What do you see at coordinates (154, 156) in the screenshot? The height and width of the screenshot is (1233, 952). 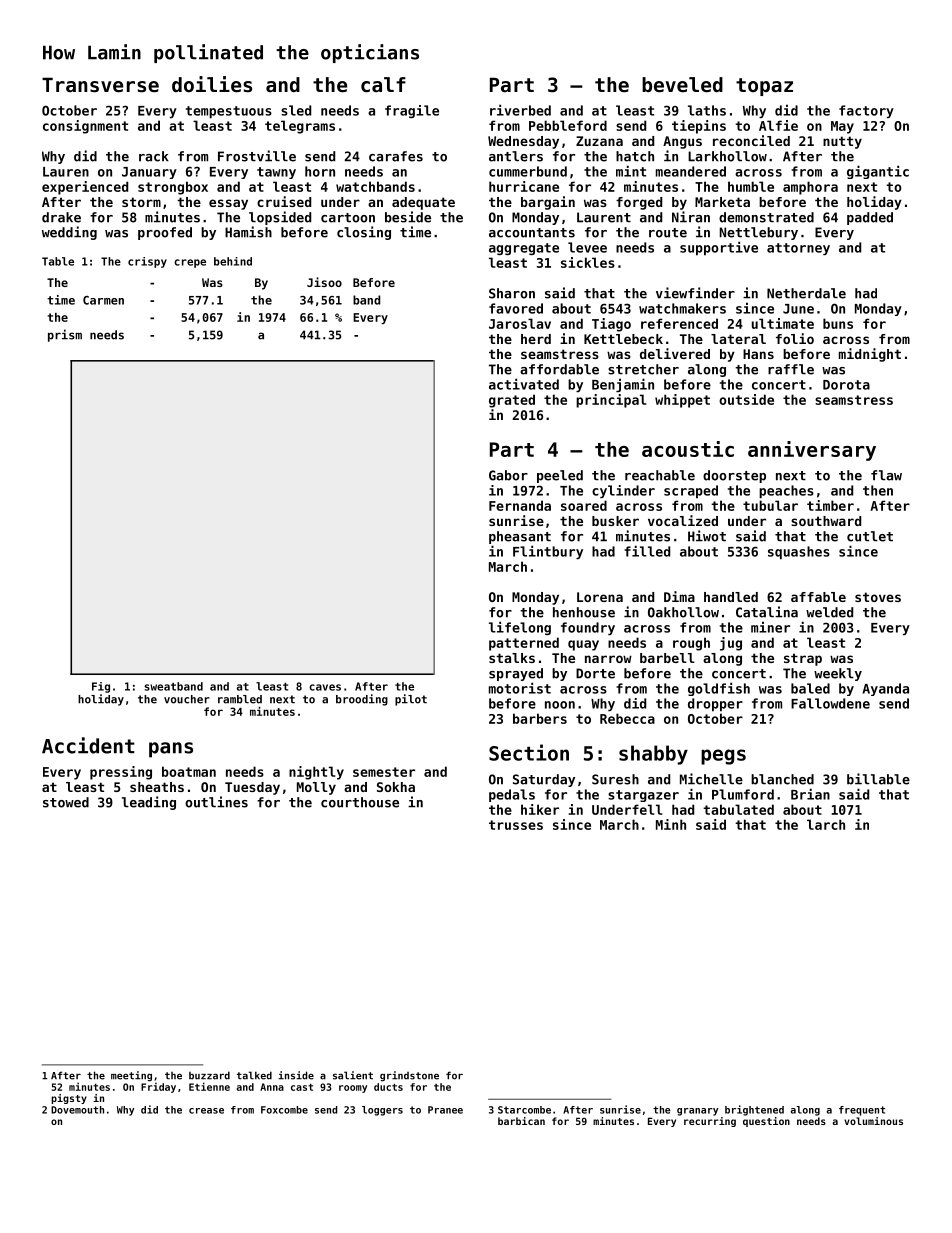 I see `rack` at bounding box center [154, 156].
